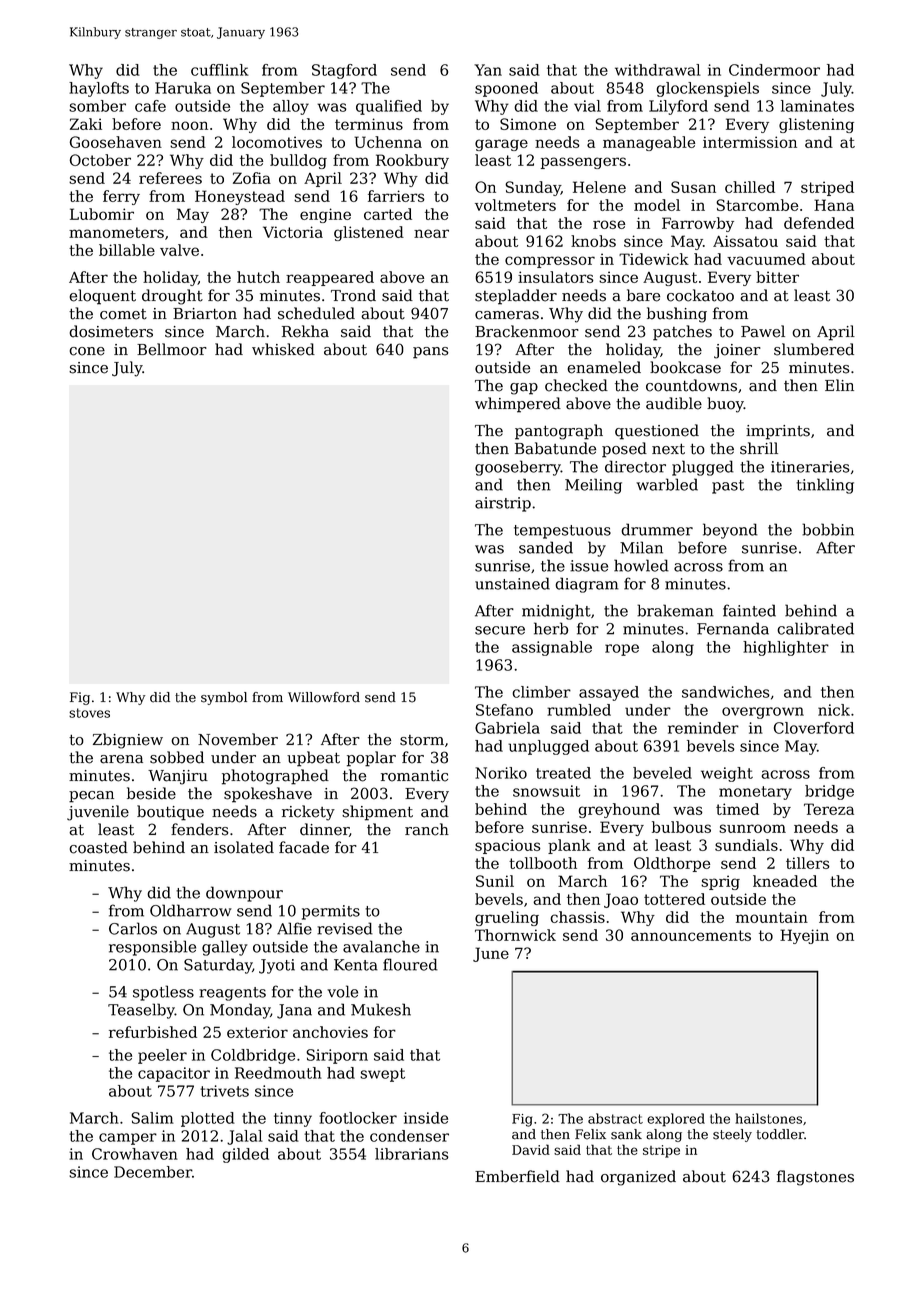 The image size is (924, 1308). Describe the element at coordinates (828, 529) in the document. I see `bobbin` at that location.
